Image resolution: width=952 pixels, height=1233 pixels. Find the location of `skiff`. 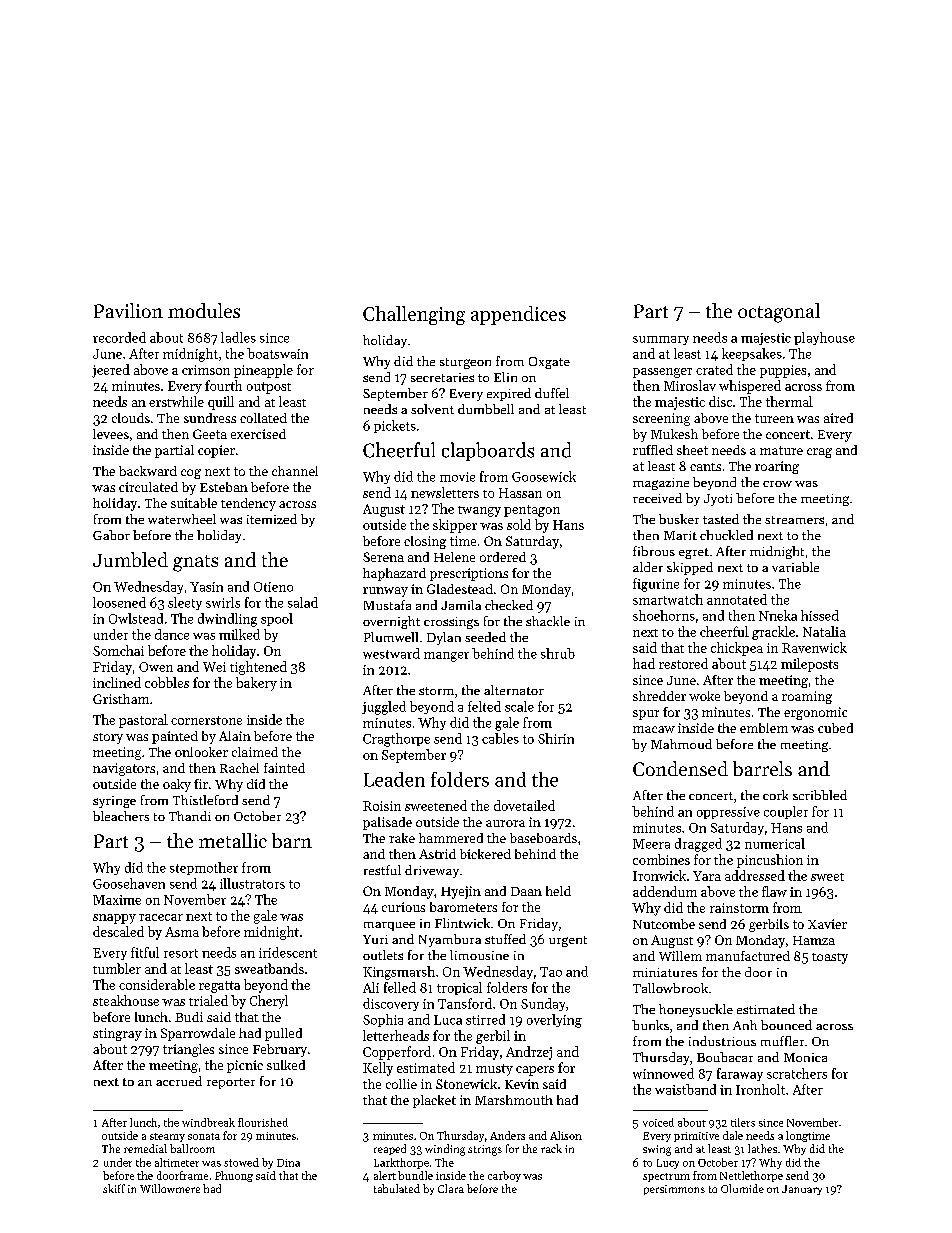

skiff is located at coordinates (114, 1188).
